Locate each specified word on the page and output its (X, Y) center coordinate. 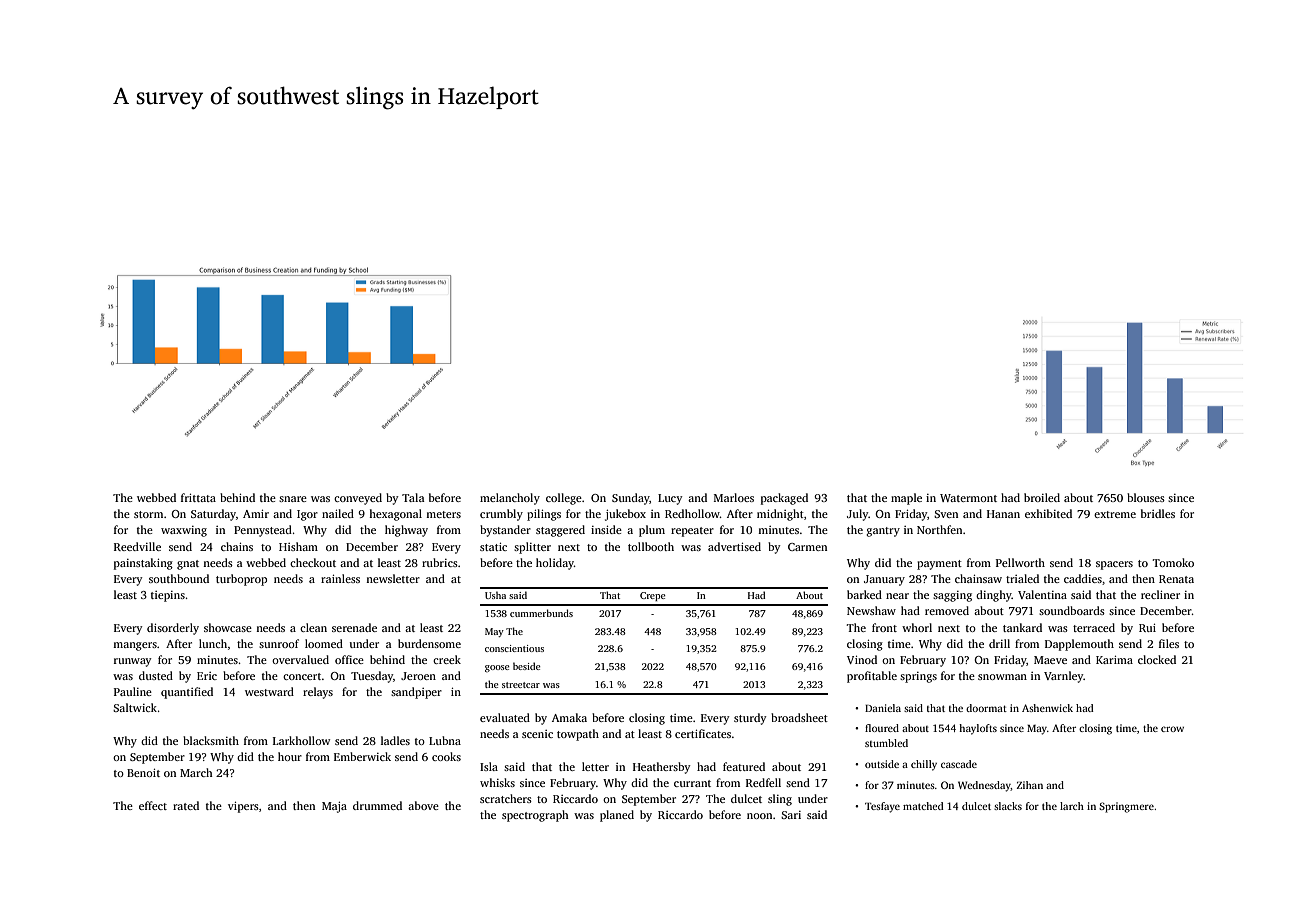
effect (153, 805)
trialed (1022, 578)
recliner (1160, 594)
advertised (734, 546)
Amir (256, 513)
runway (133, 662)
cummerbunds (541, 613)
